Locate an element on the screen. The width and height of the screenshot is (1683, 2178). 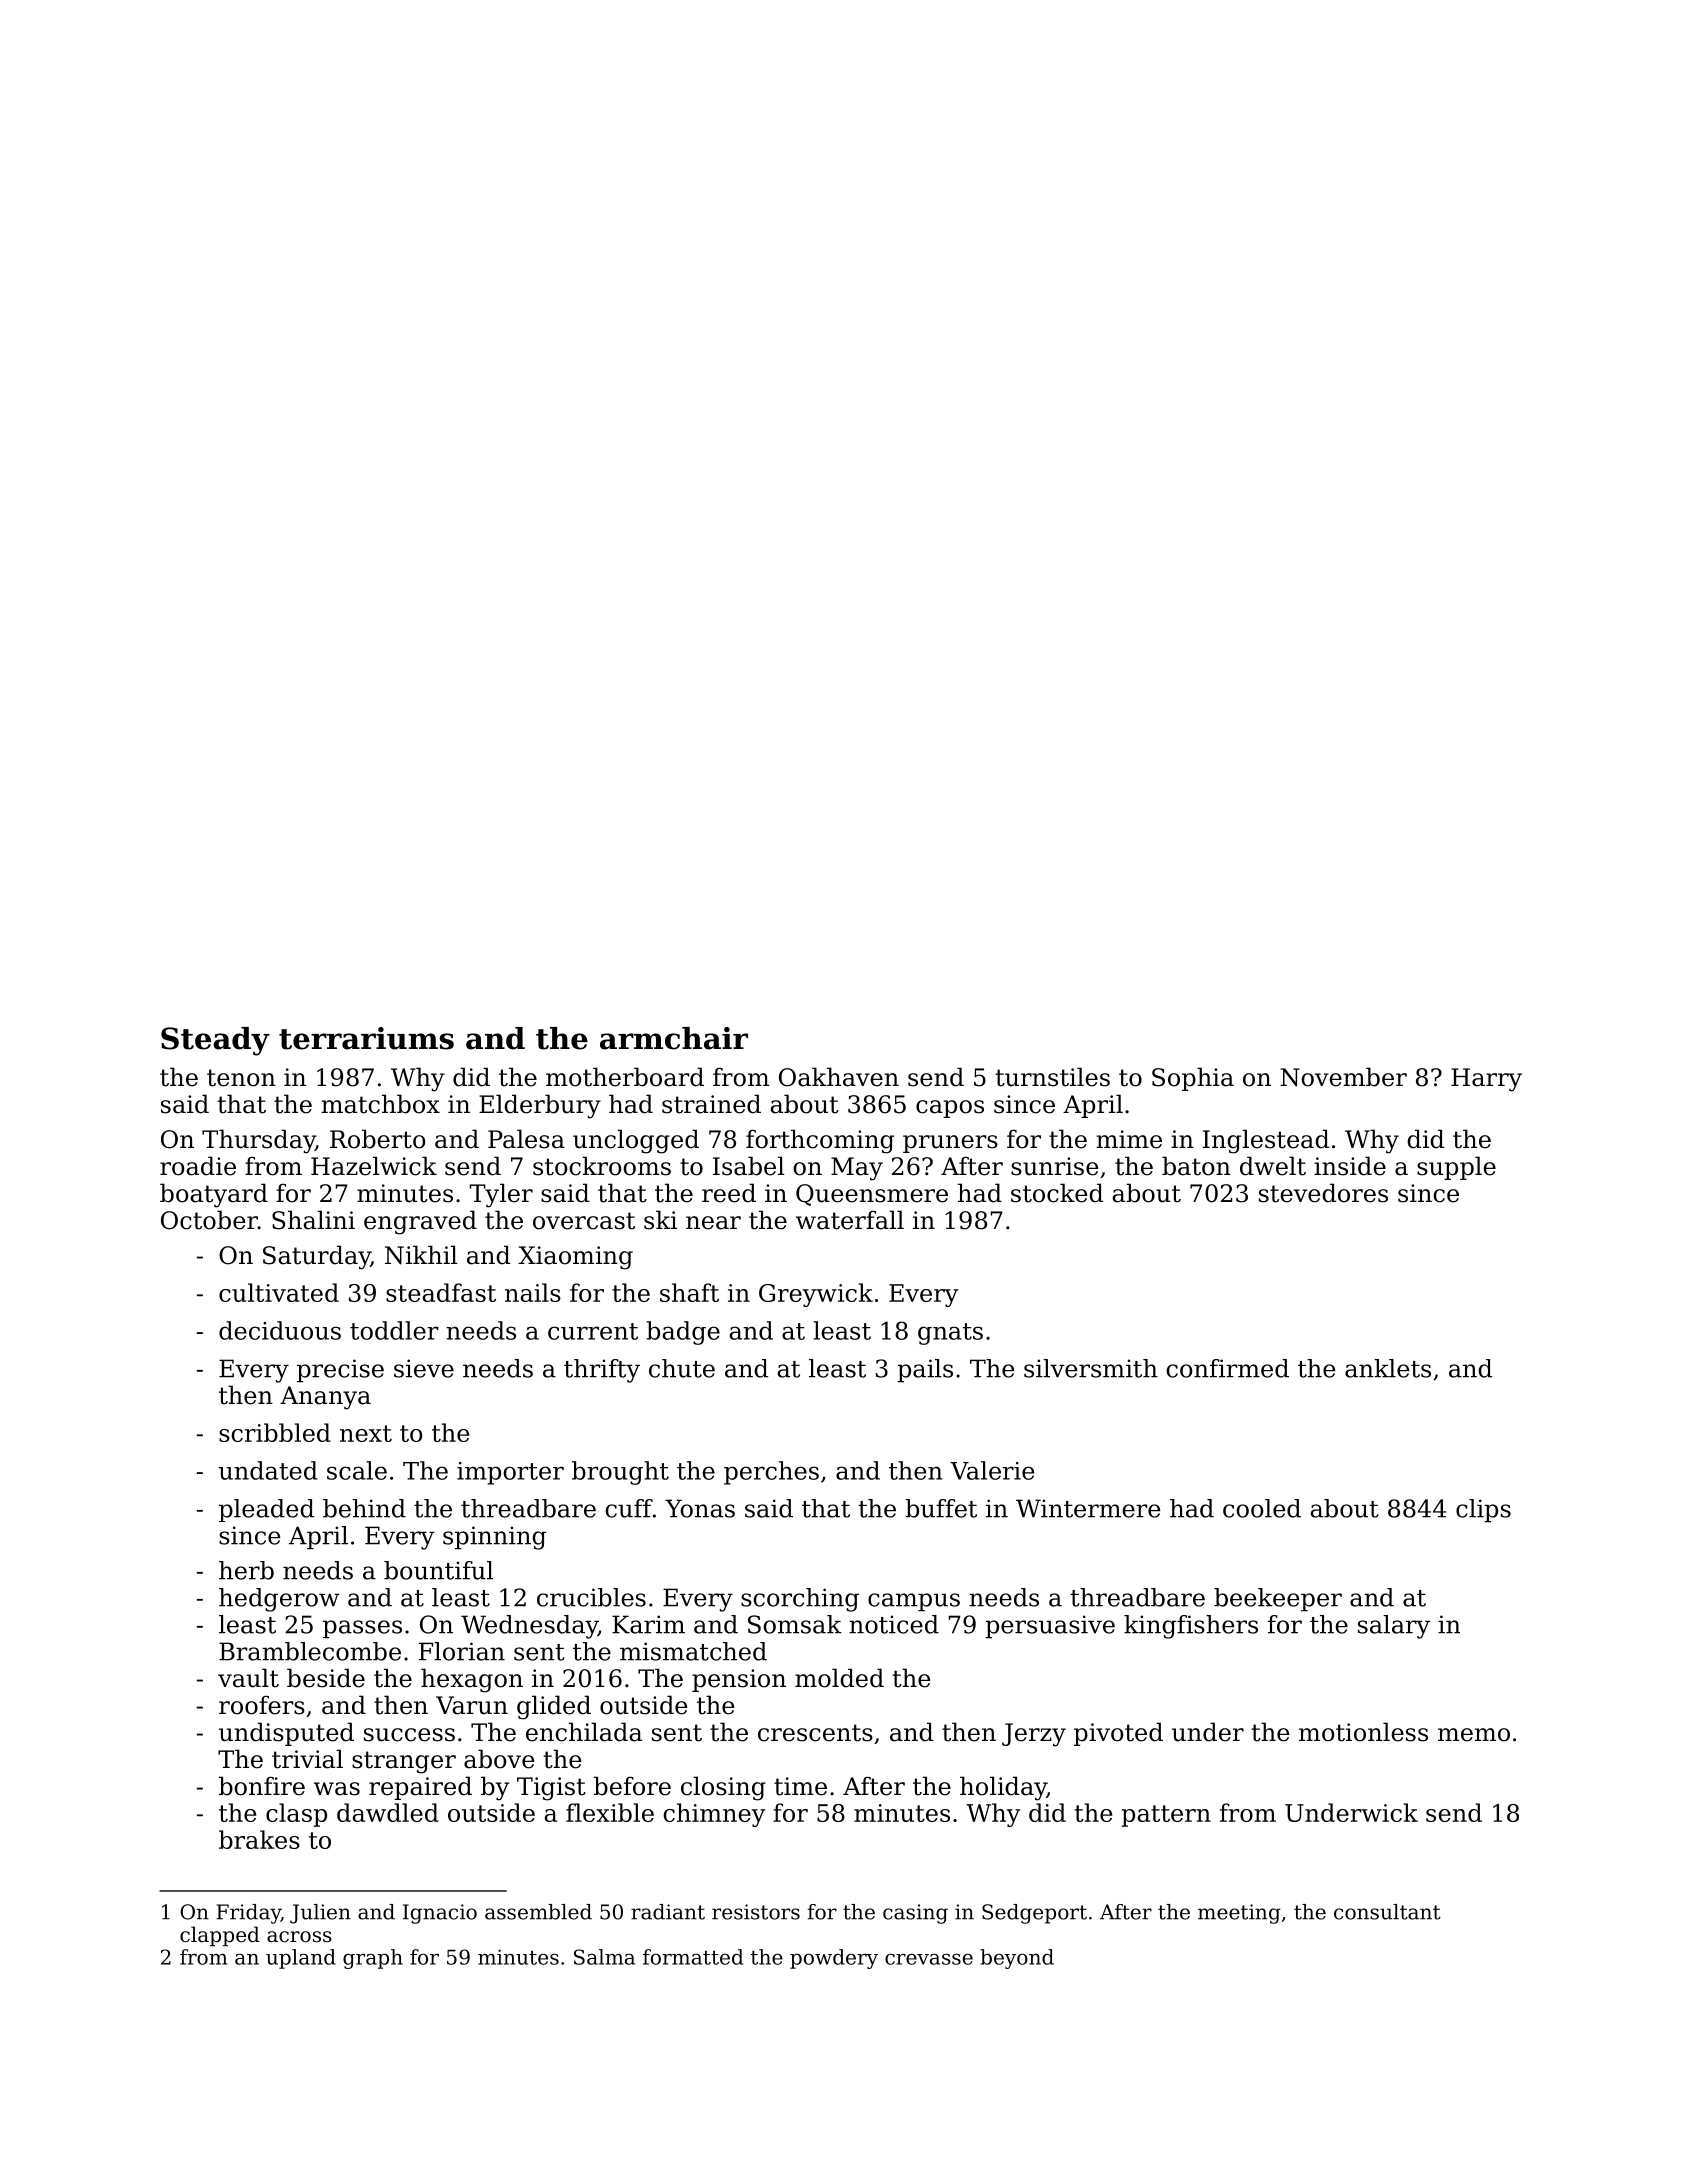
undated is located at coordinates (268, 1470).
